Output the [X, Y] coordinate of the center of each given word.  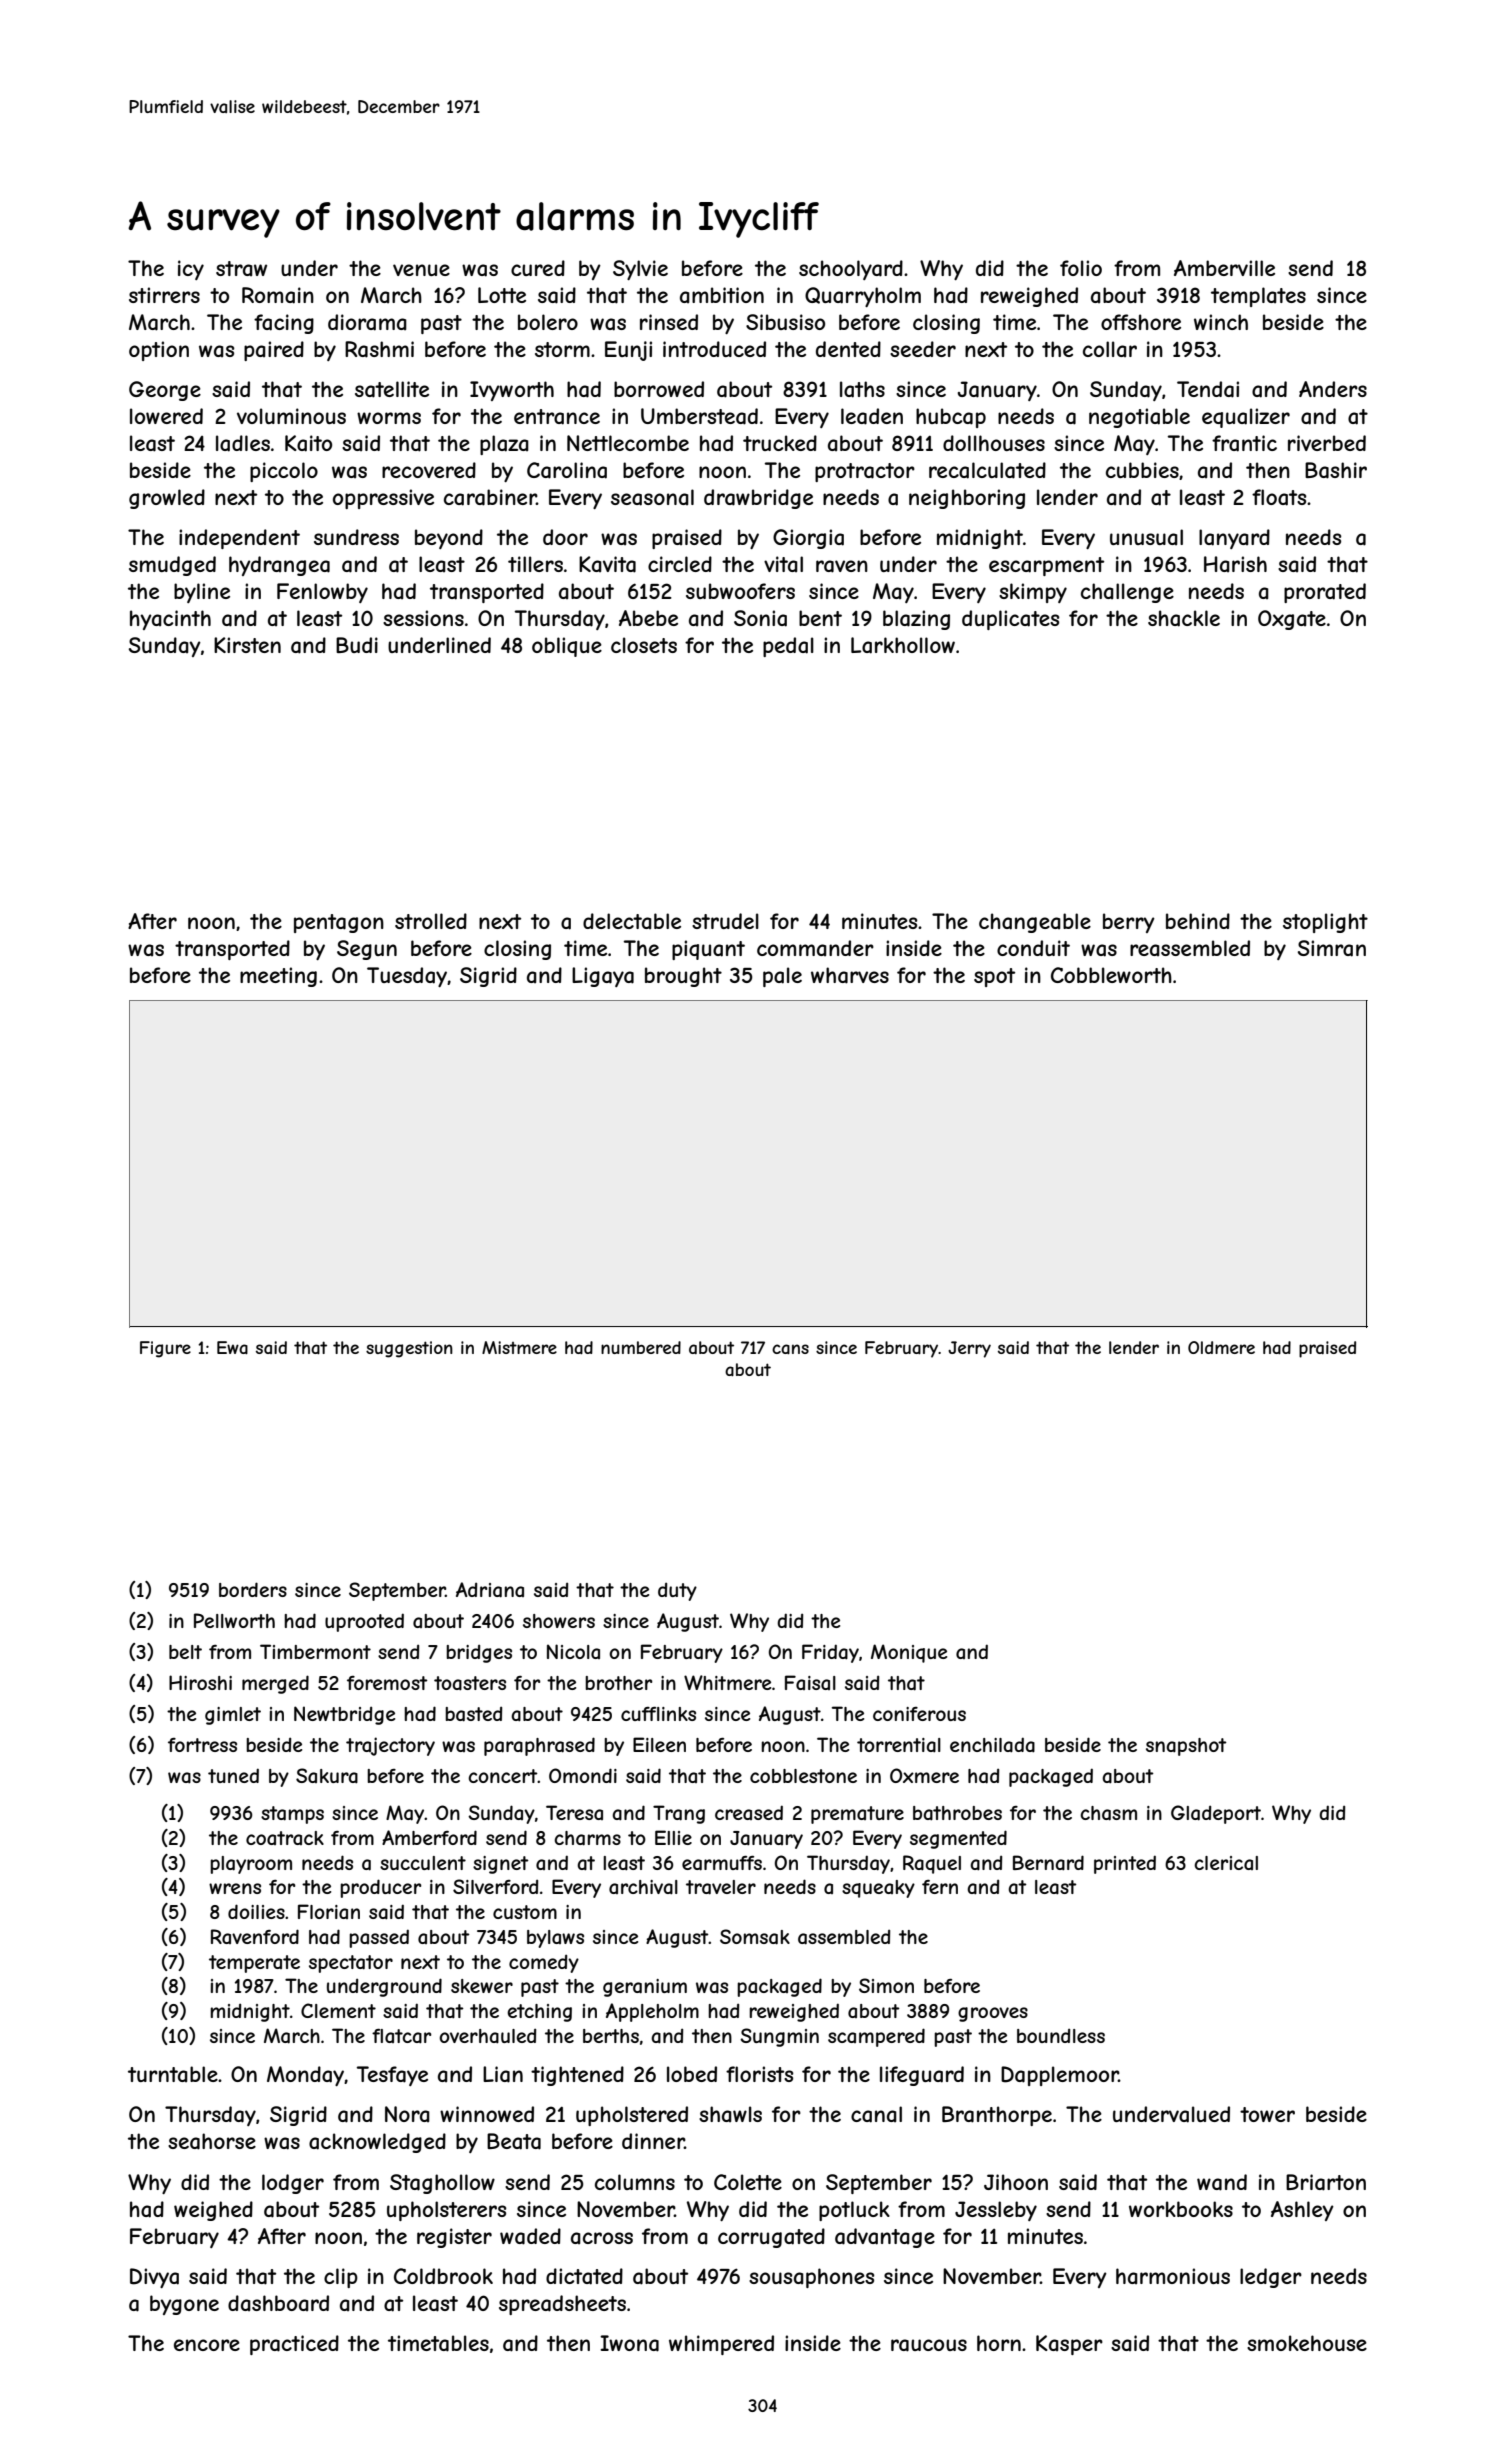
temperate [254, 1964]
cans [790, 1349]
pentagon [339, 923]
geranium [645, 1988]
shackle [1184, 618]
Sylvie [640, 270]
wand [1222, 2182]
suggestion [409, 1349]
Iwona [629, 2343]
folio [1081, 268]
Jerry [969, 1349]
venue [421, 270]
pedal [788, 647]
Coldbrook [443, 2276]
